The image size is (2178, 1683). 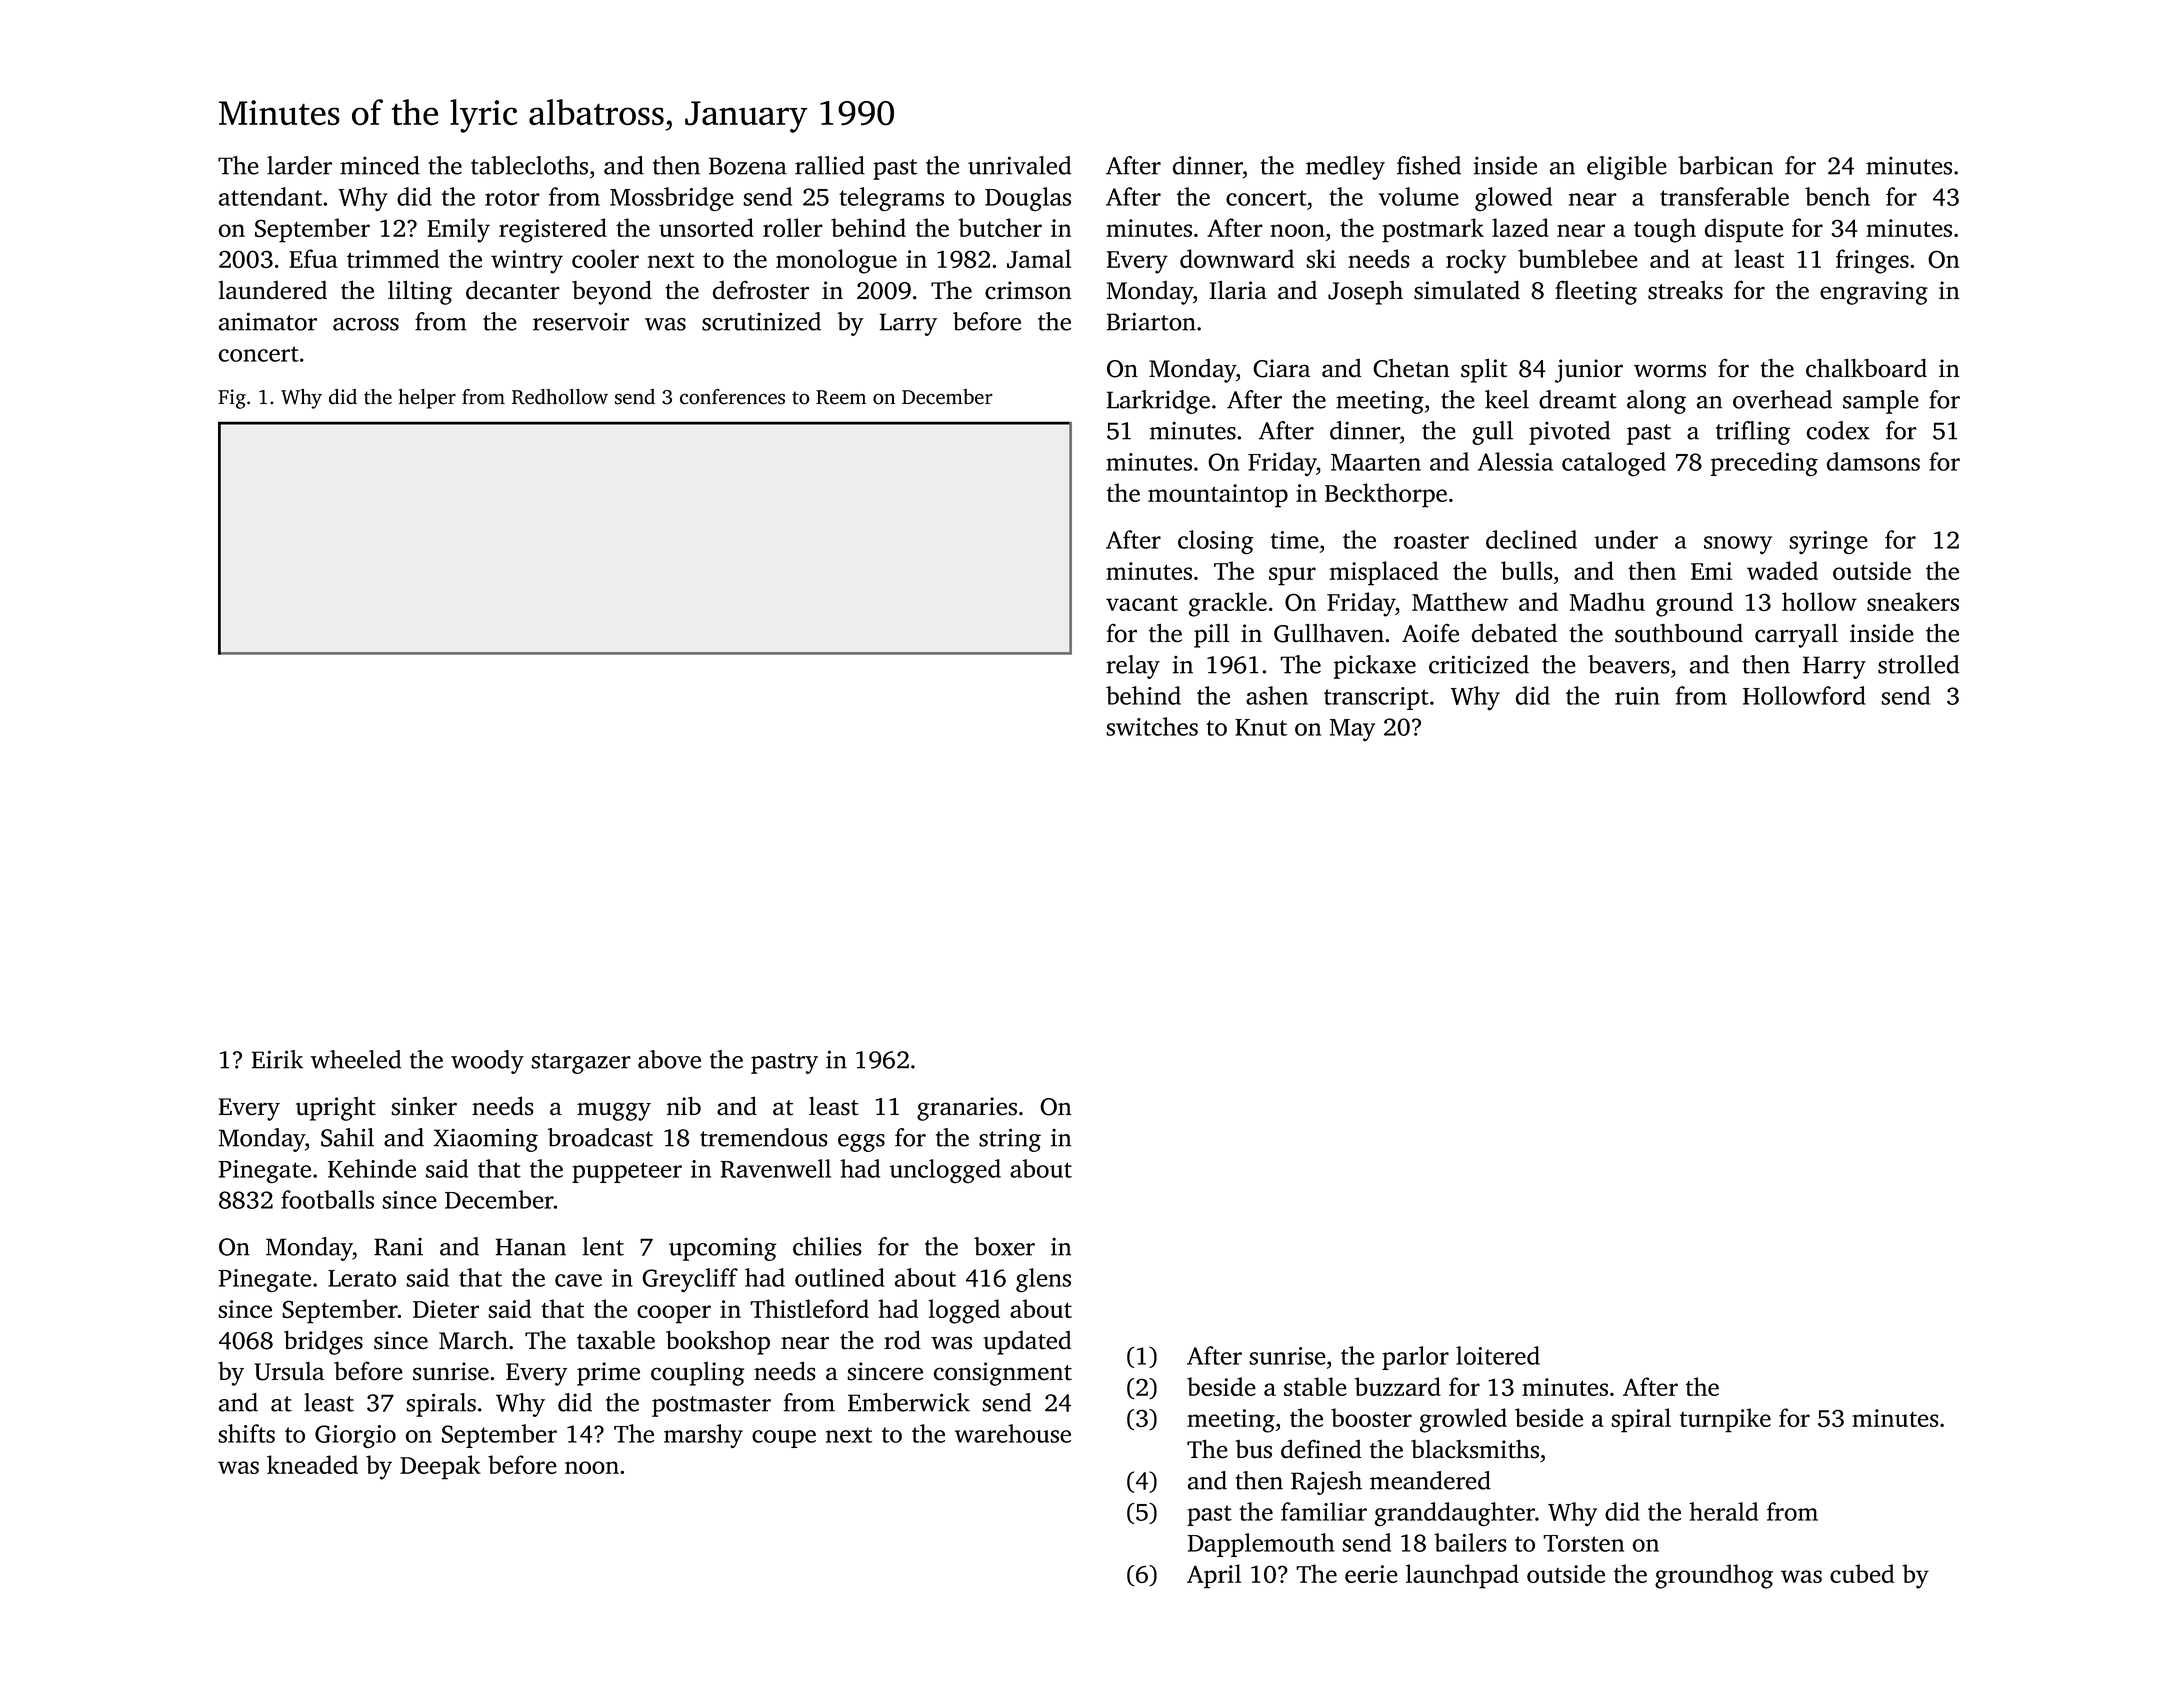 What do you see at coordinates (1479, 664) in the screenshot?
I see `criticized` at bounding box center [1479, 664].
